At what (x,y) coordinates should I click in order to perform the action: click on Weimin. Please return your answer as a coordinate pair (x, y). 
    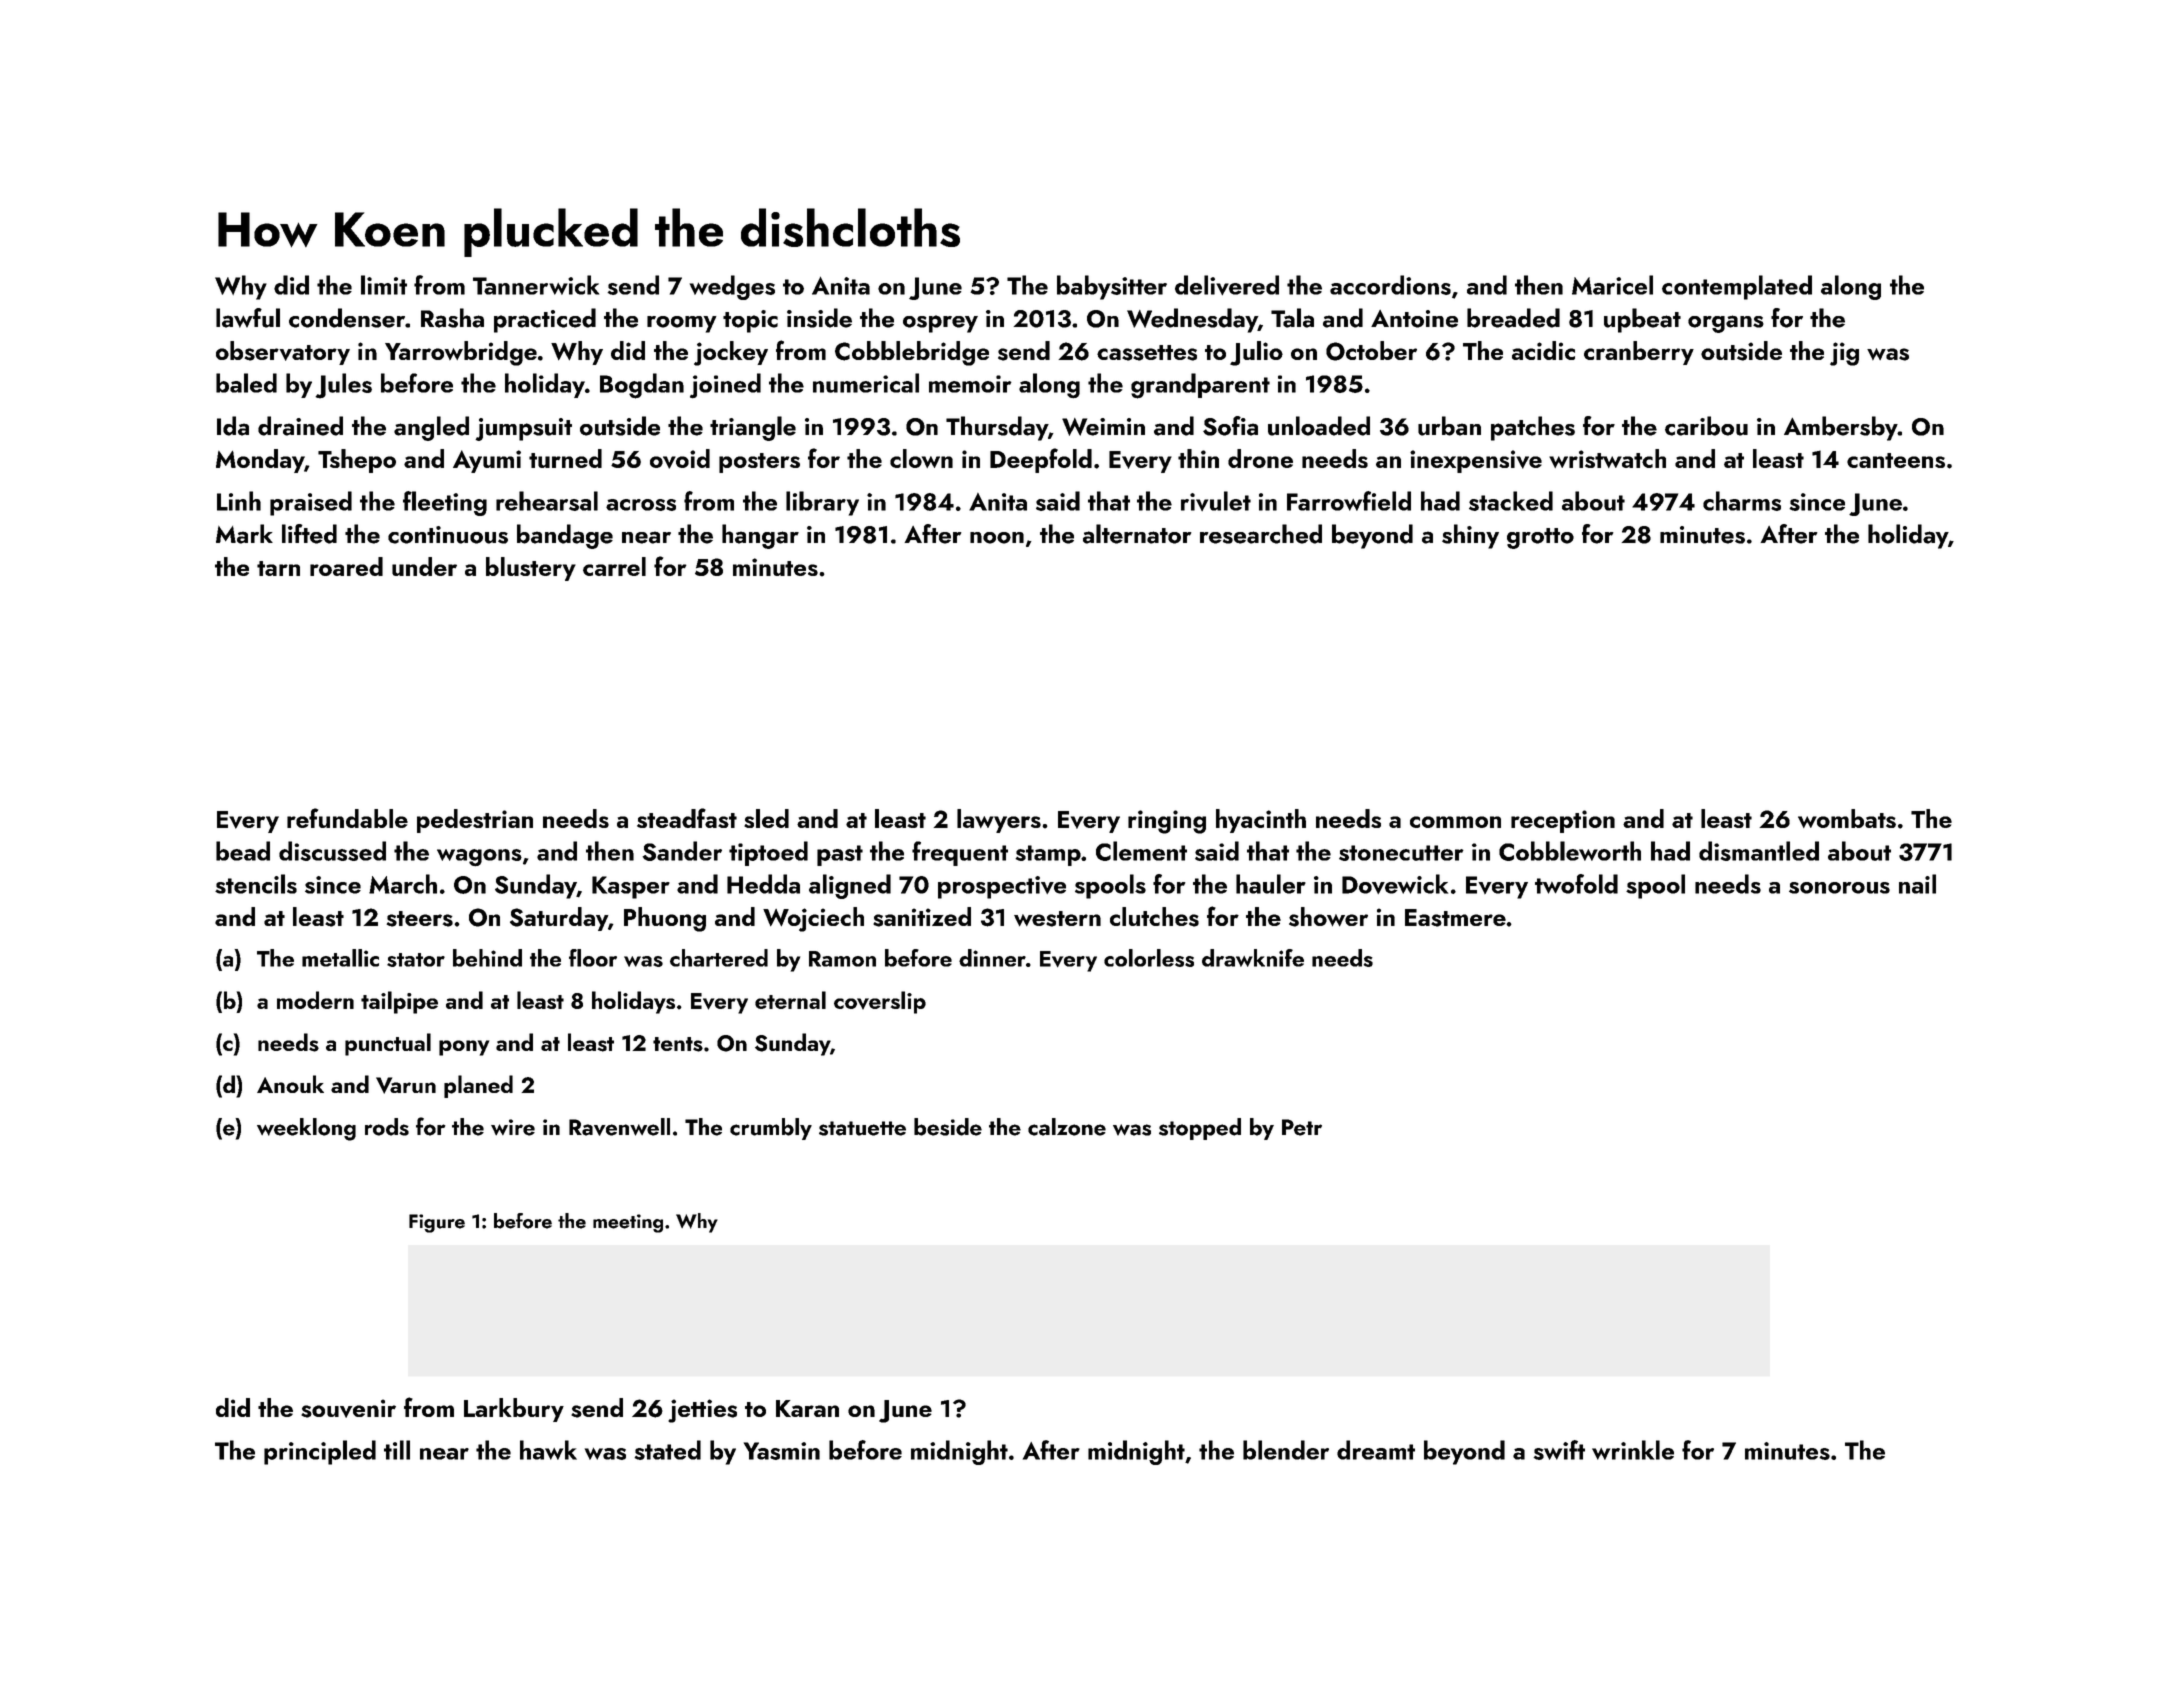
    Looking at the image, I should click on (1103, 427).
